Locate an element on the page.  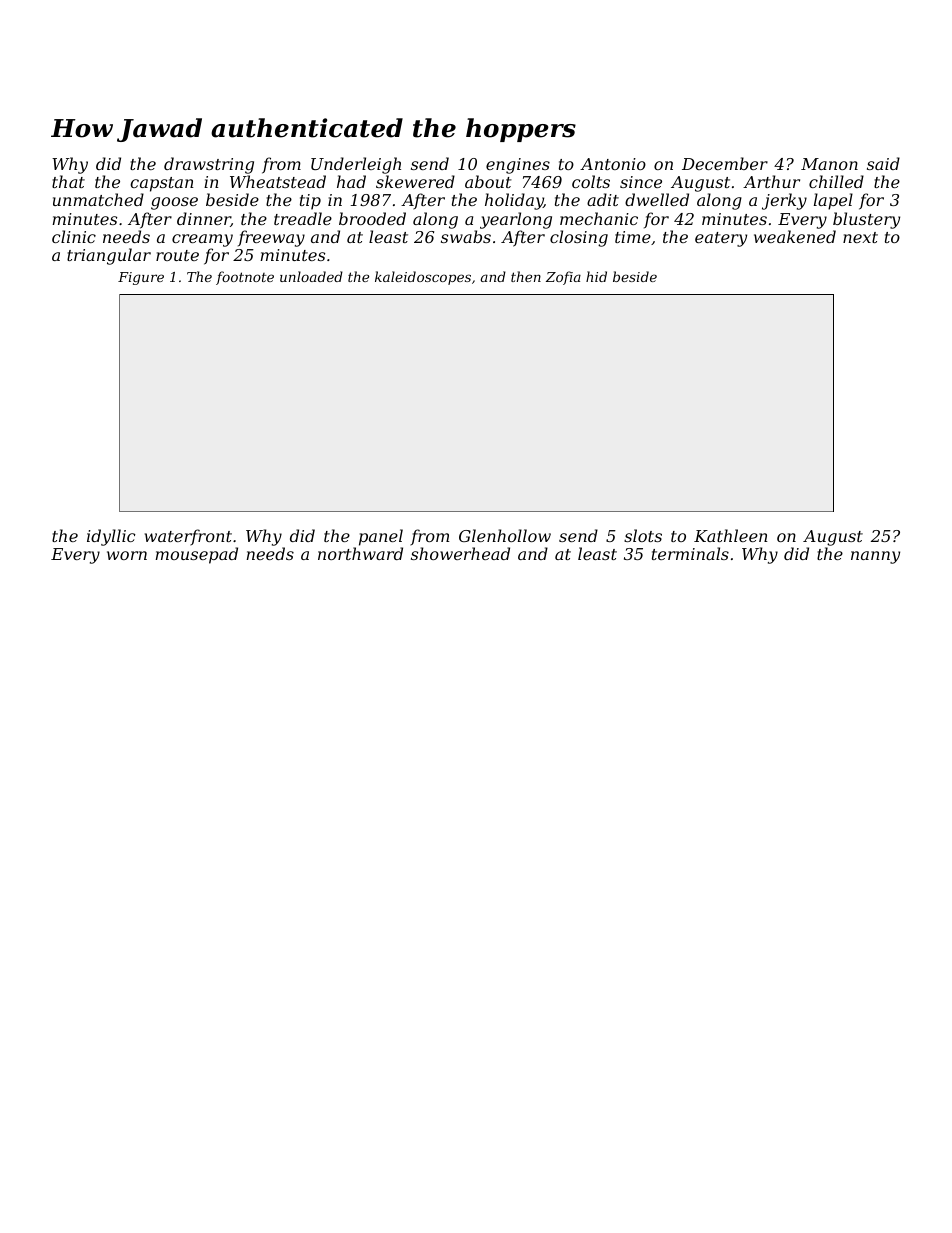
next is located at coordinates (860, 237).
